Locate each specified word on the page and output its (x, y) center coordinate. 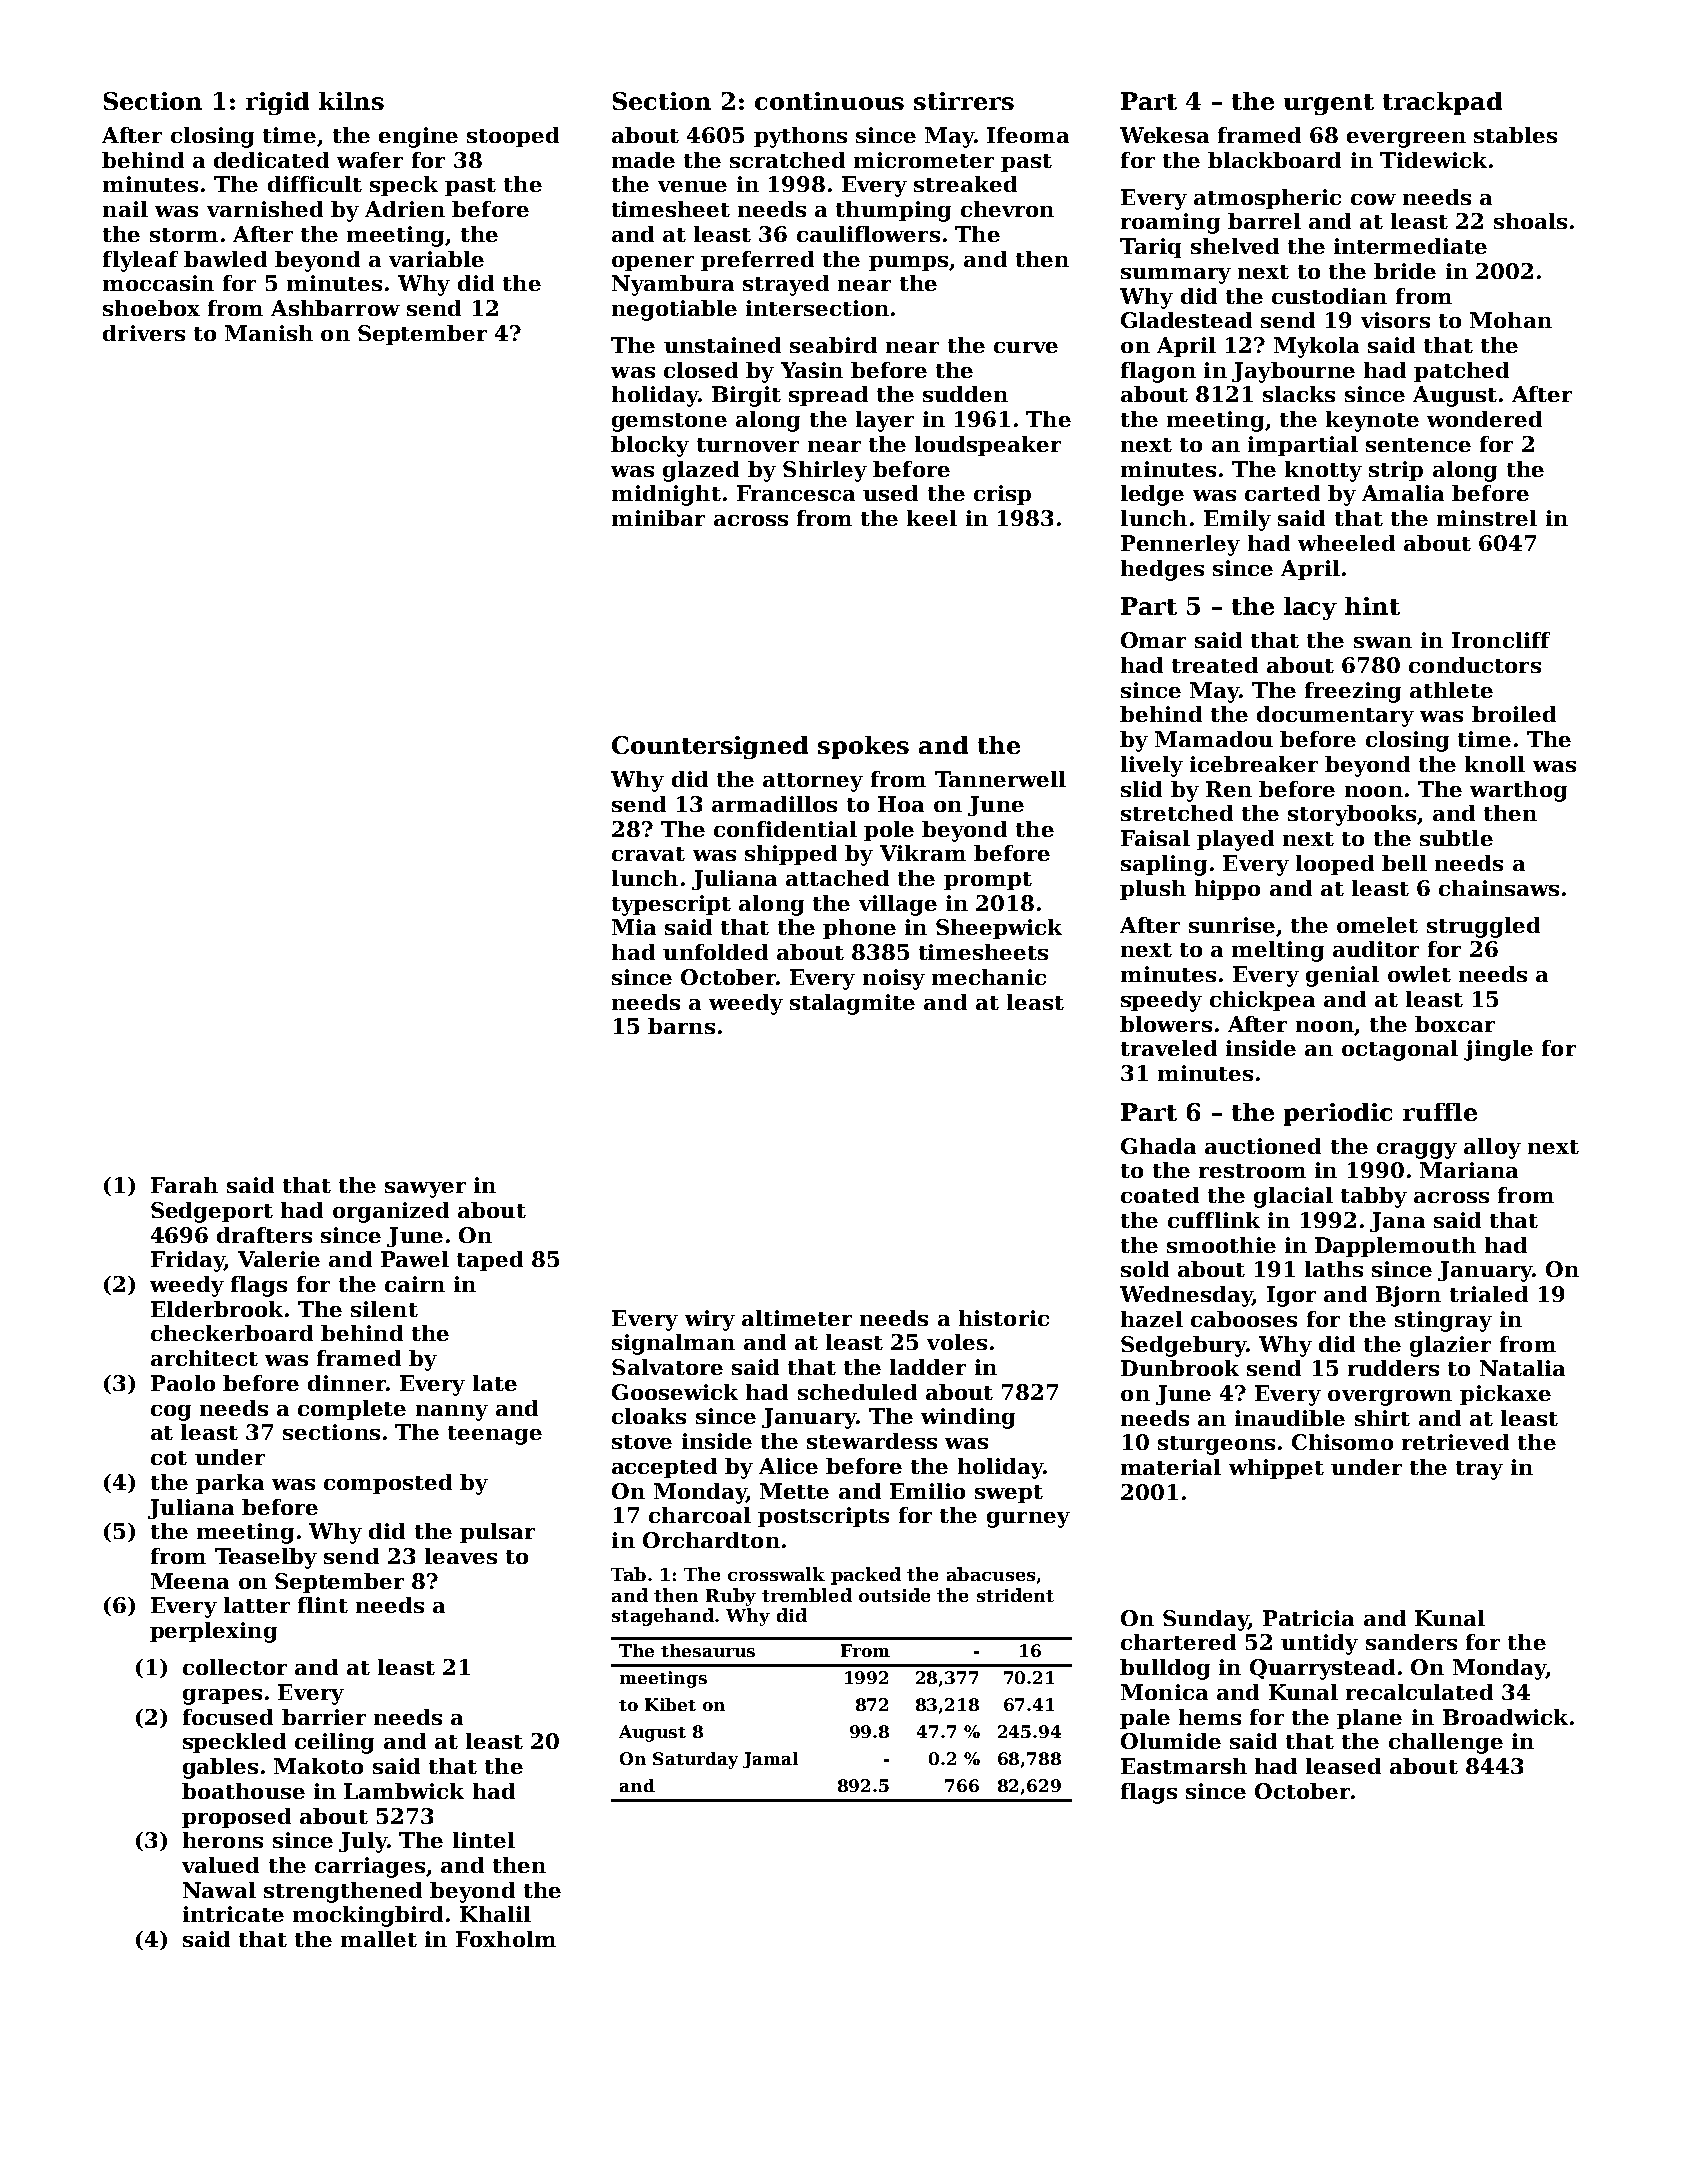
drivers (144, 333)
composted (388, 1484)
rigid (277, 103)
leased (1343, 1766)
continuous (829, 101)
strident (1015, 1595)
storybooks (1352, 815)
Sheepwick (999, 929)
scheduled (857, 1392)
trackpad (1442, 103)
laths (1334, 1269)
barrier (324, 1717)
